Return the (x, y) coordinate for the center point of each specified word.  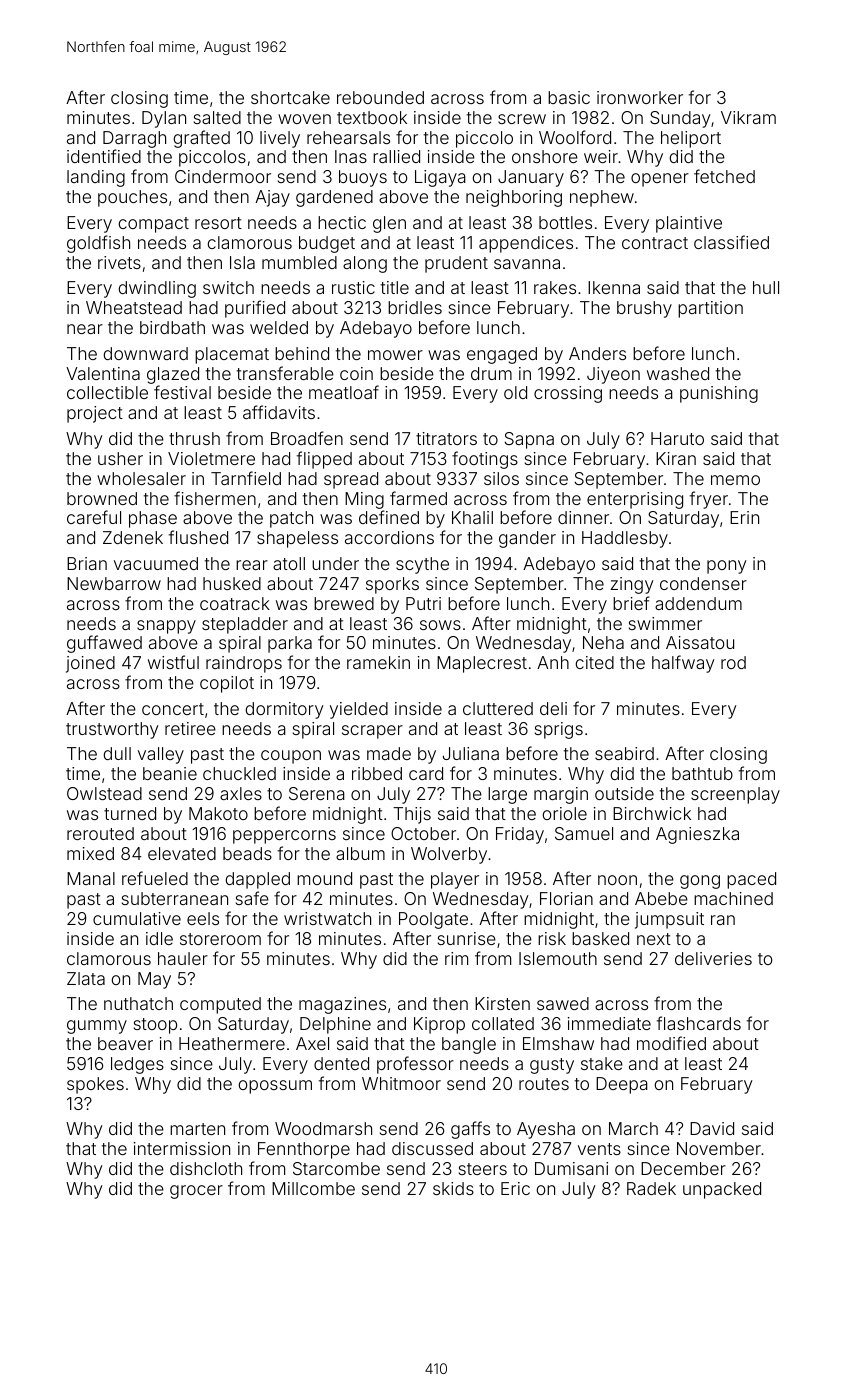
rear (252, 565)
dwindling (157, 289)
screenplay (735, 795)
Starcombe (336, 1168)
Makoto (218, 813)
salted (217, 117)
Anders (597, 353)
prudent (456, 264)
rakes (555, 287)
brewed (344, 603)
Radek (651, 1188)
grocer (196, 1192)
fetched (724, 176)
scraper (372, 732)
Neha (603, 642)
